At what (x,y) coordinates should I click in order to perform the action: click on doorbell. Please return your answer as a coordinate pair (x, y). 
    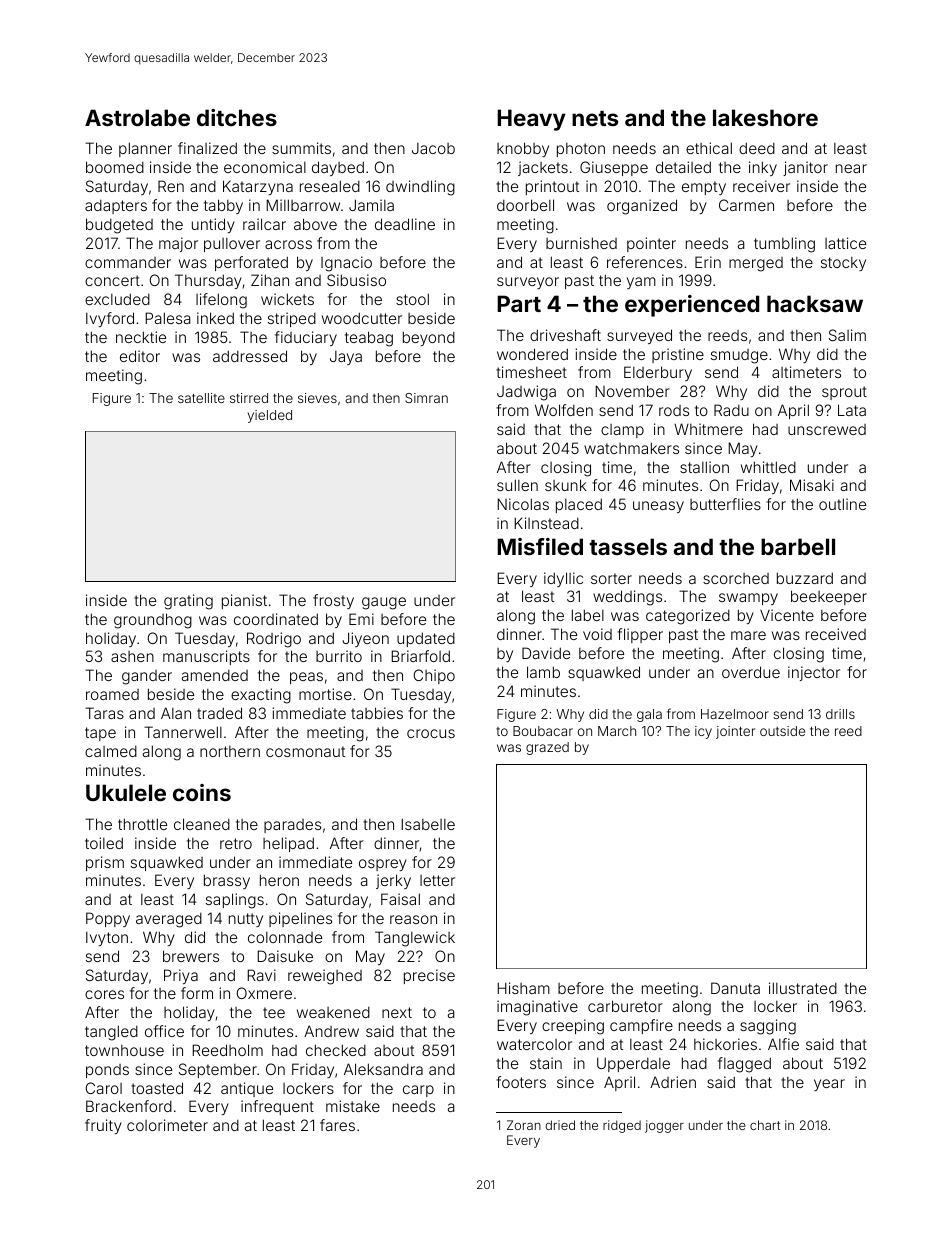
    Looking at the image, I should click on (525, 205).
